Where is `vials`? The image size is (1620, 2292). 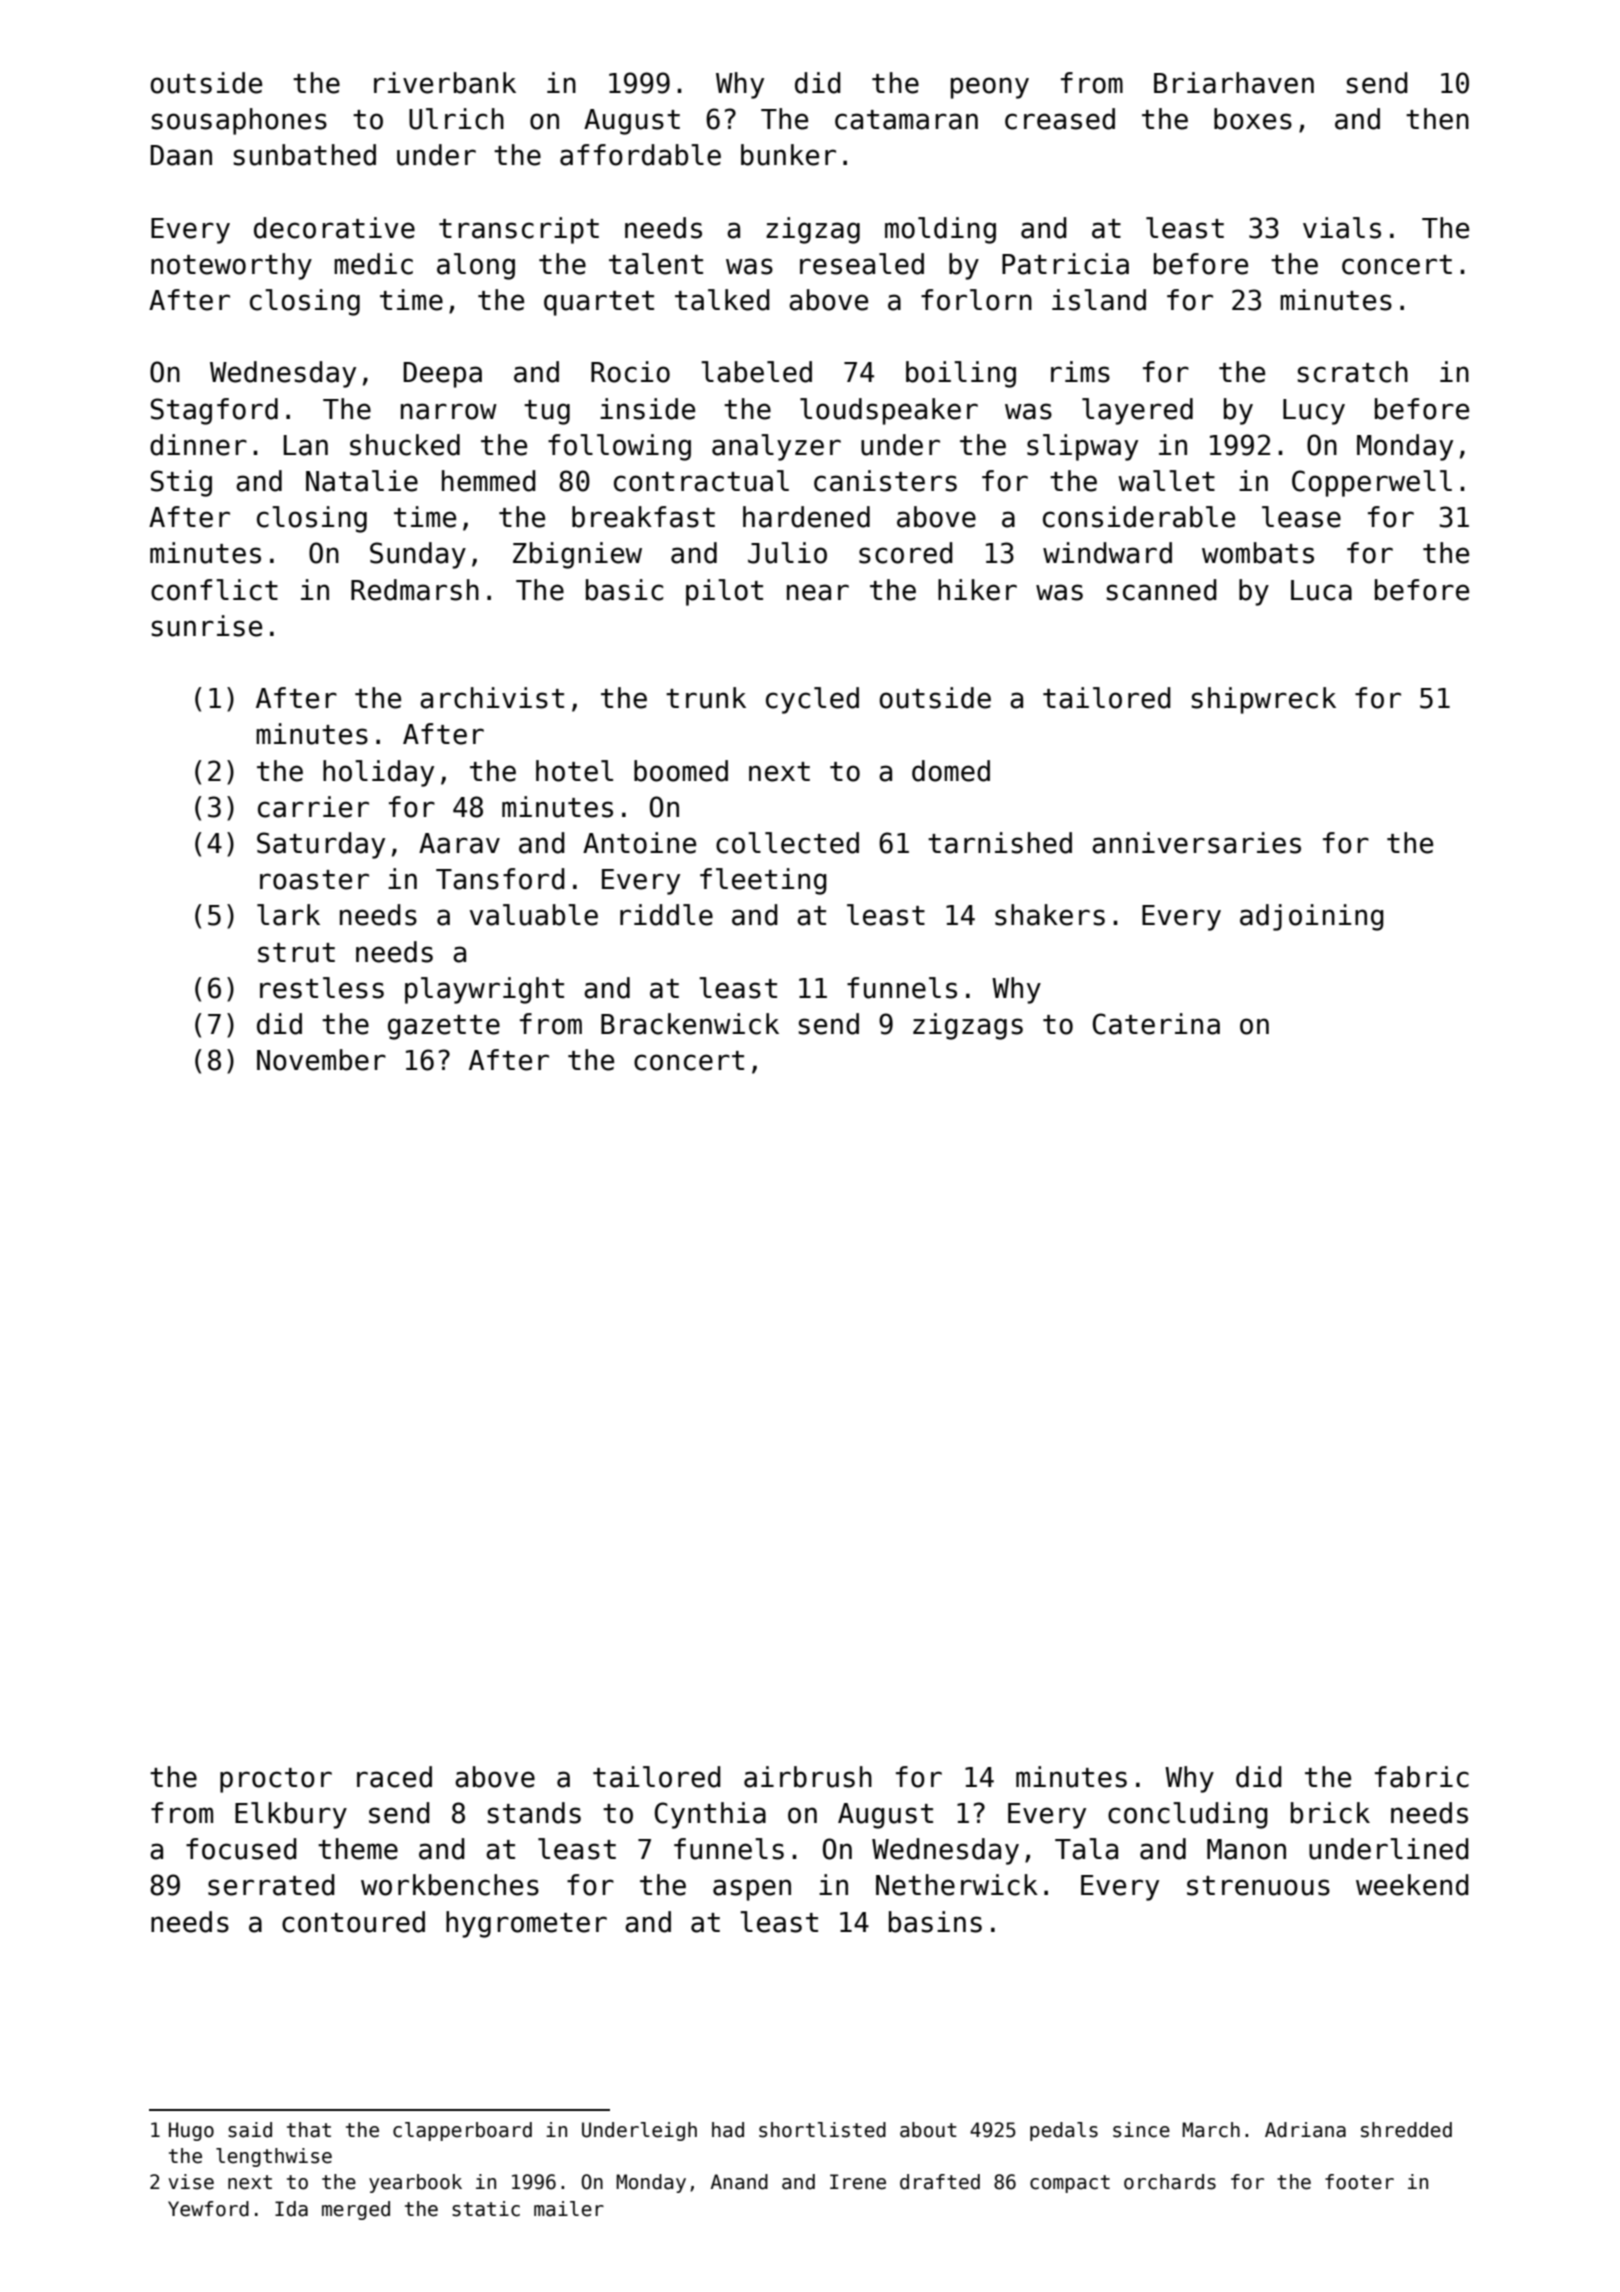 vials is located at coordinates (1342, 228).
